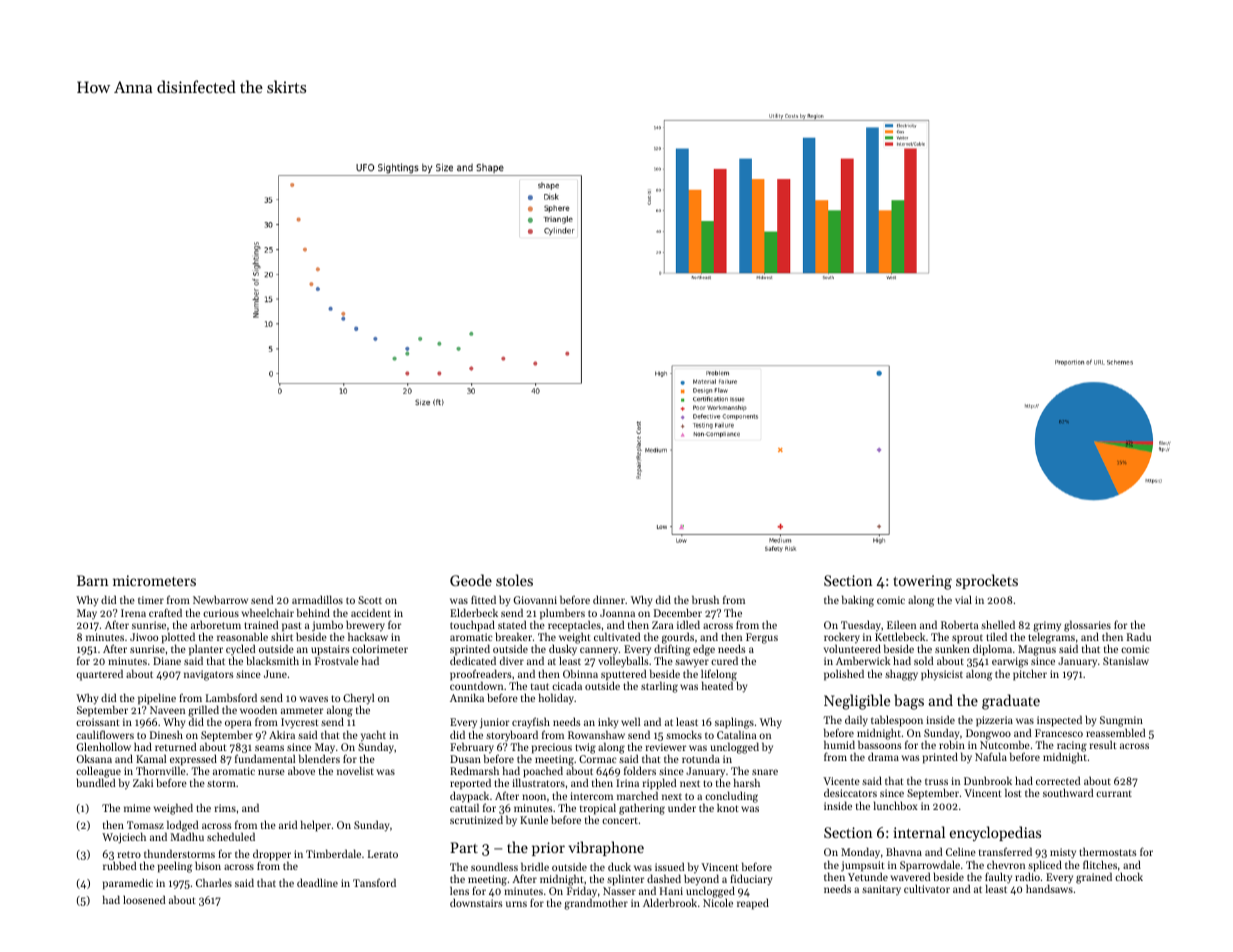 Image resolution: width=1233 pixels, height=952 pixels. I want to click on Stanislaw, so click(1126, 660).
